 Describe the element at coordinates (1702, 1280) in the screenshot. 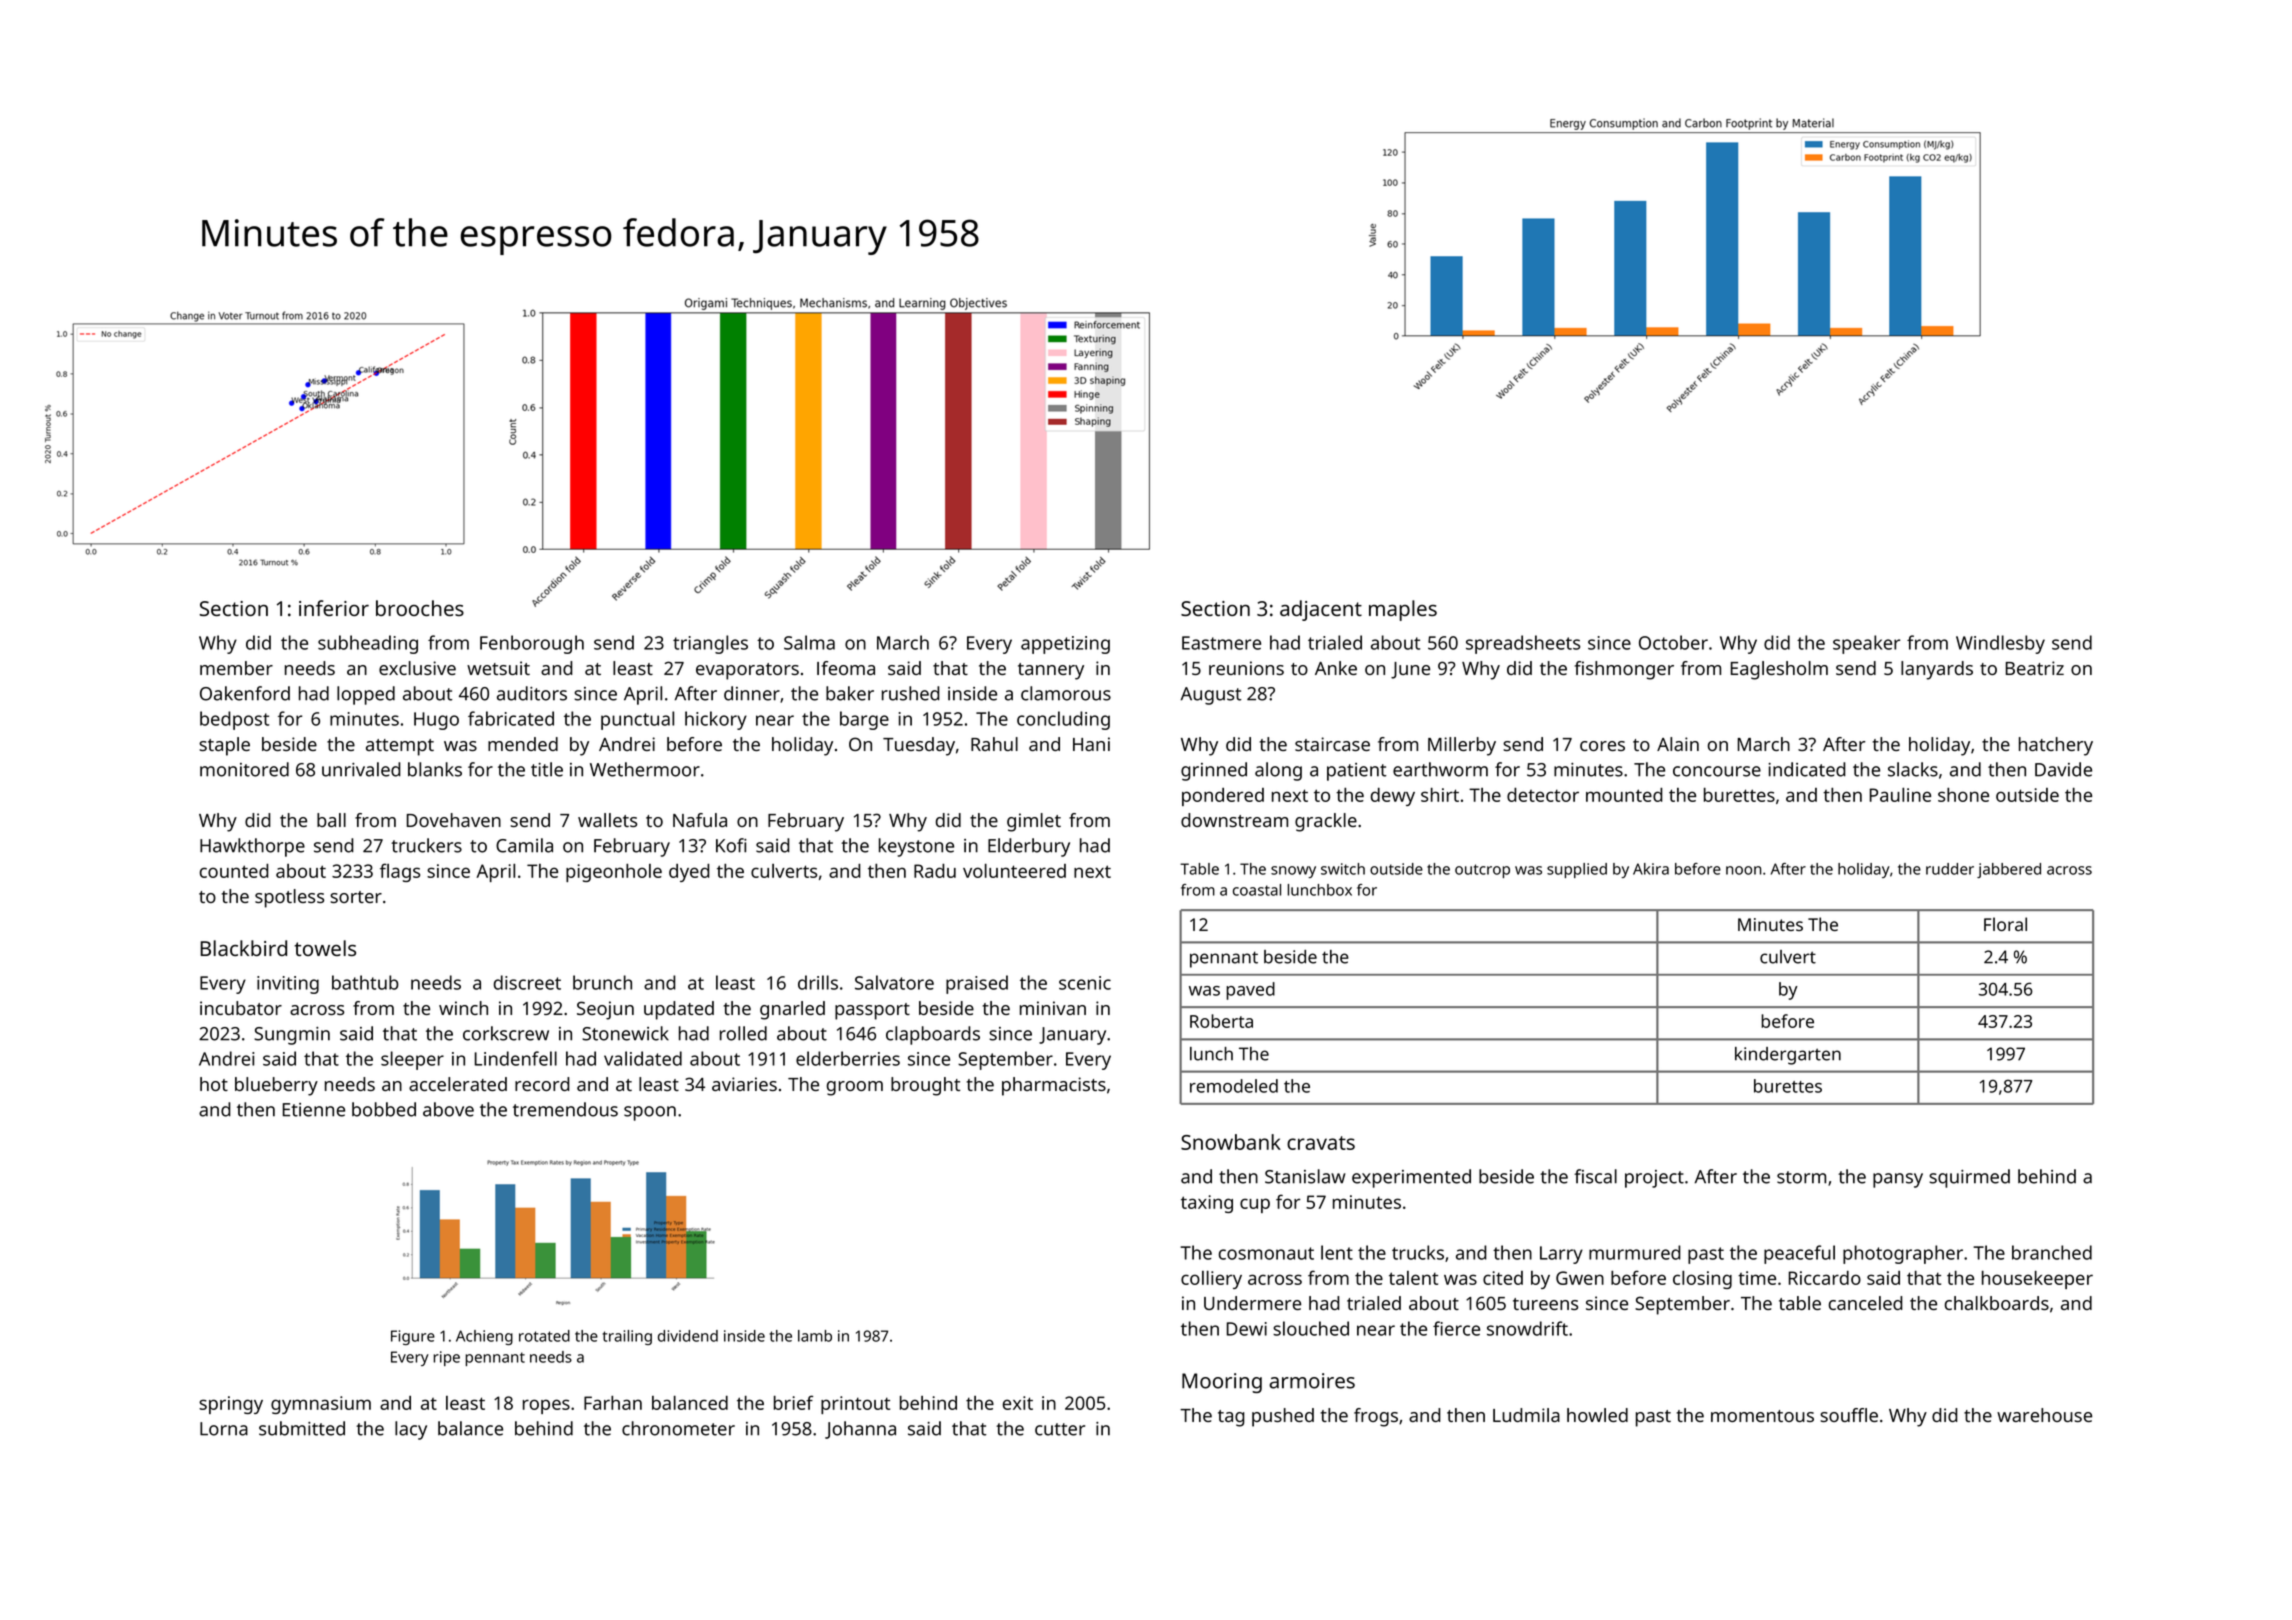

I see `closing` at that location.
